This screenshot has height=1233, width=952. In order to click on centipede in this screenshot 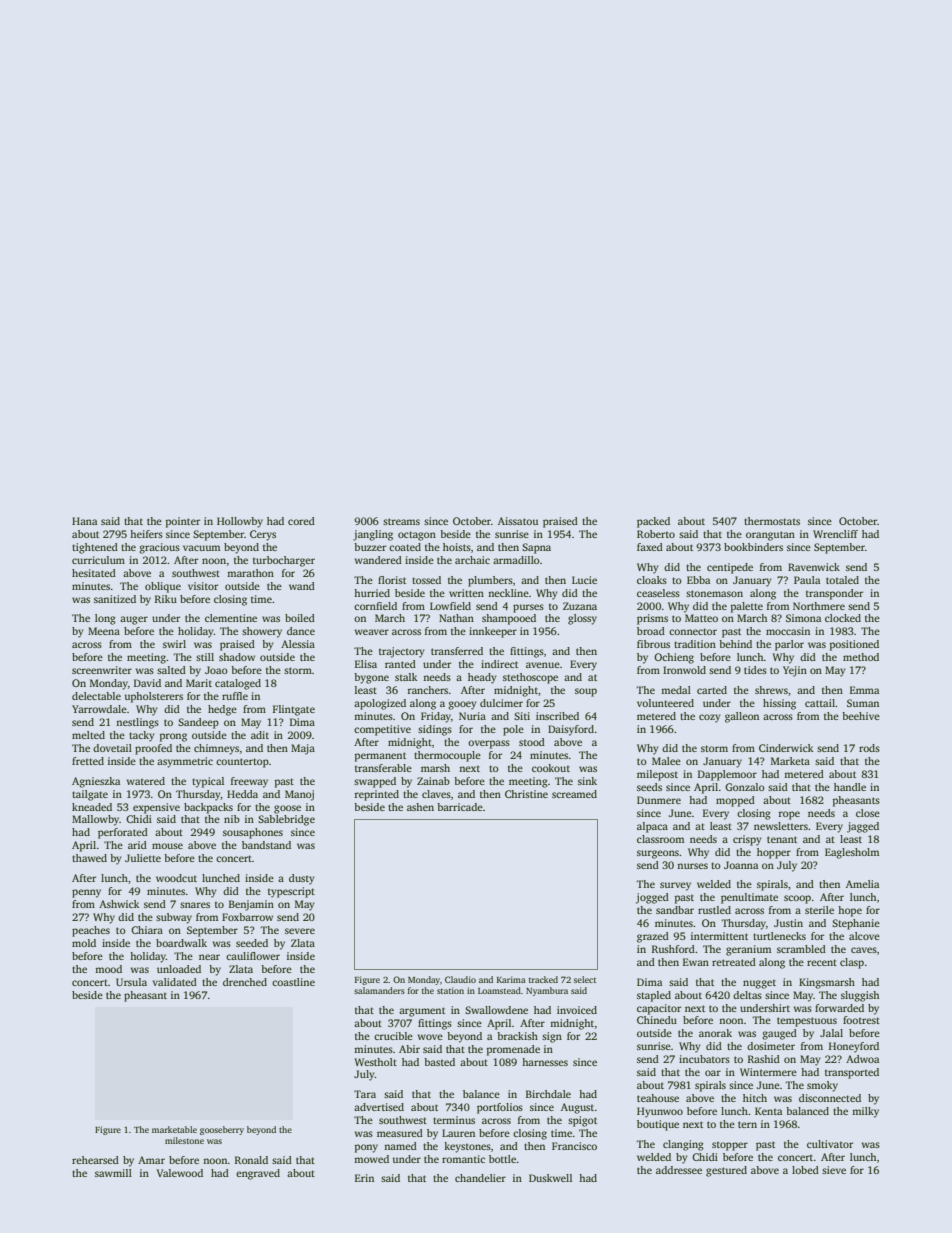, I will do `click(730, 568)`.
